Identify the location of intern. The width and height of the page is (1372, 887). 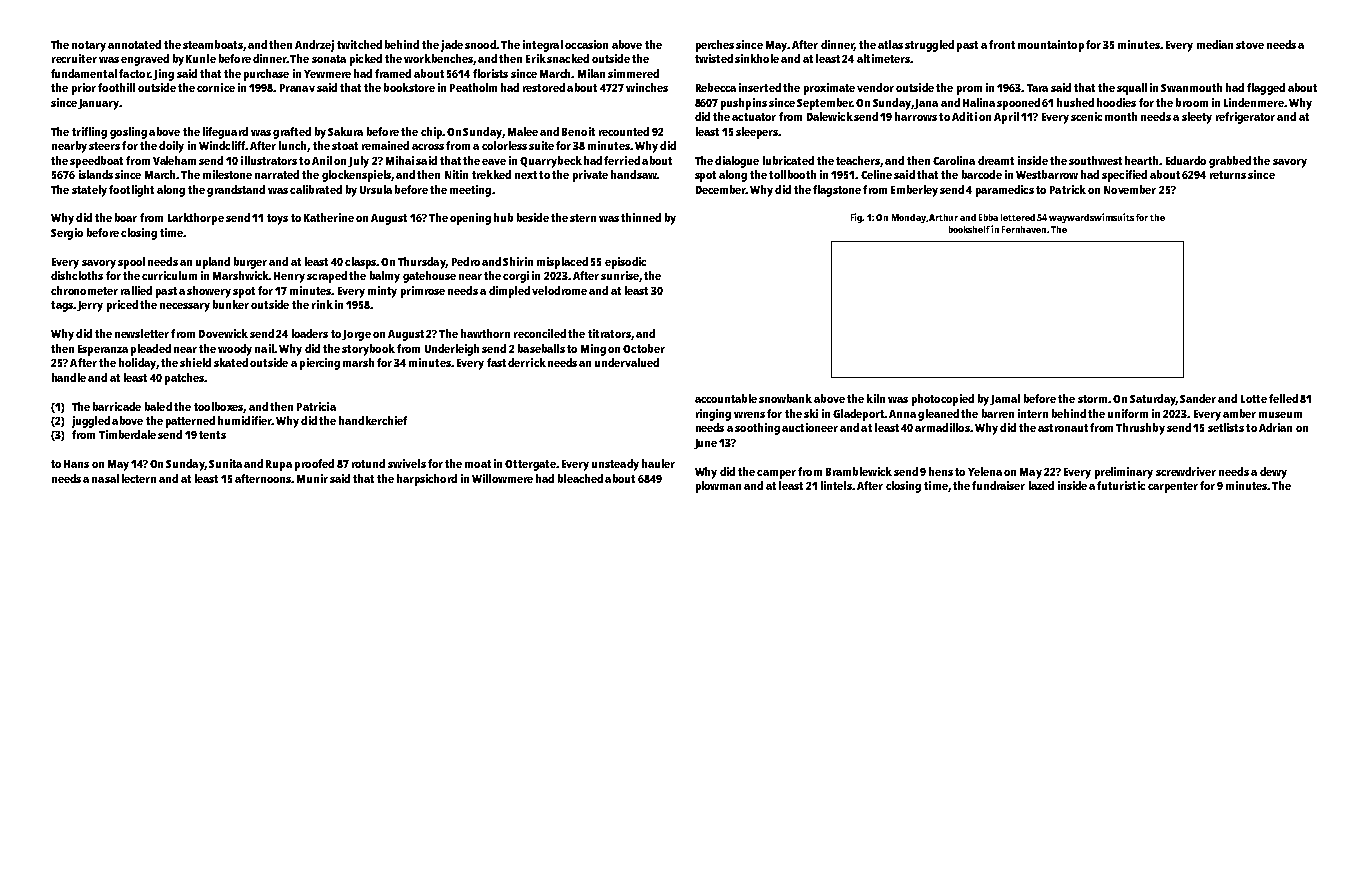
(1033, 413).
